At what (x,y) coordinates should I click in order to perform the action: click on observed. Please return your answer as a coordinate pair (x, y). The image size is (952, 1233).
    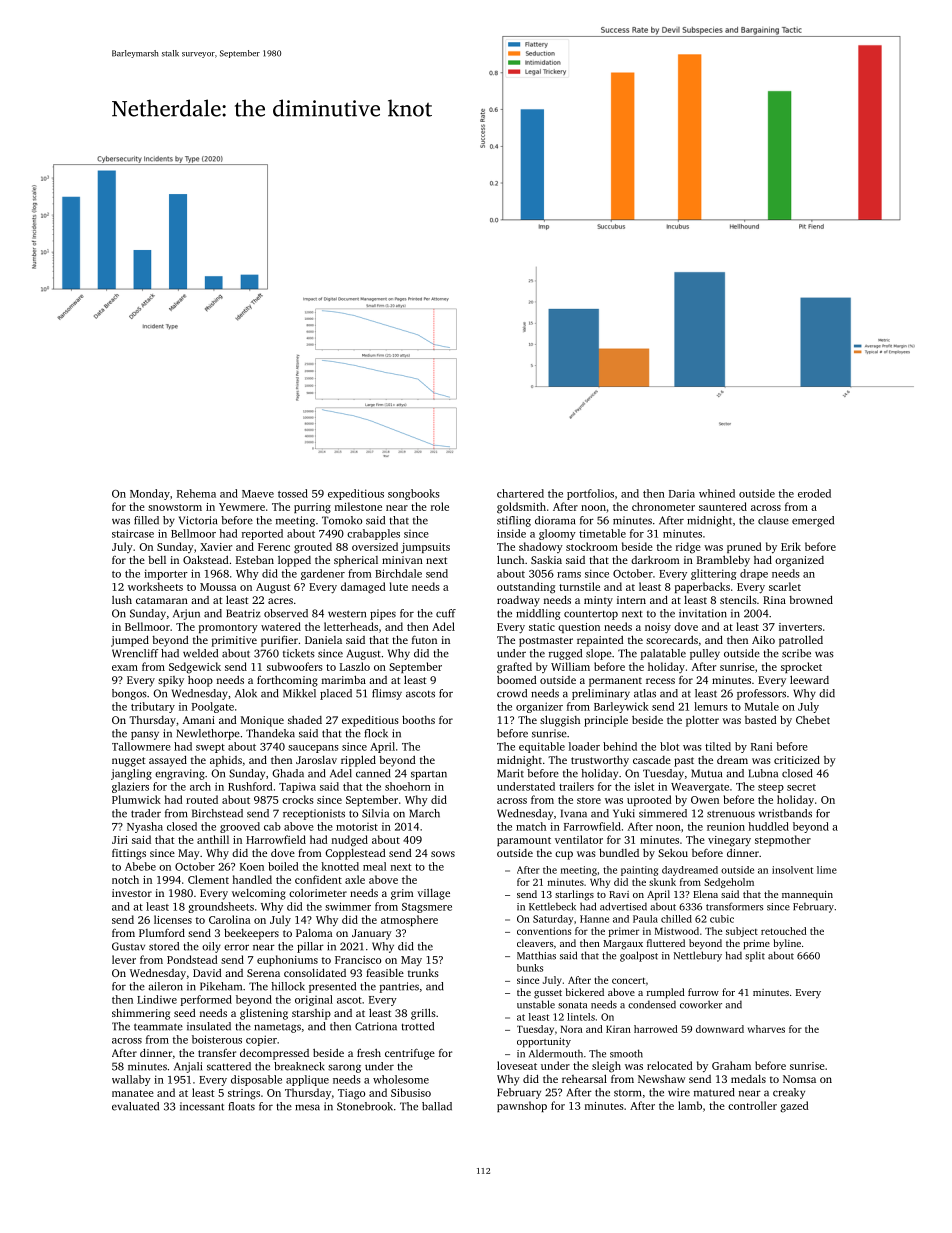
    Looking at the image, I should click on (286, 613).
